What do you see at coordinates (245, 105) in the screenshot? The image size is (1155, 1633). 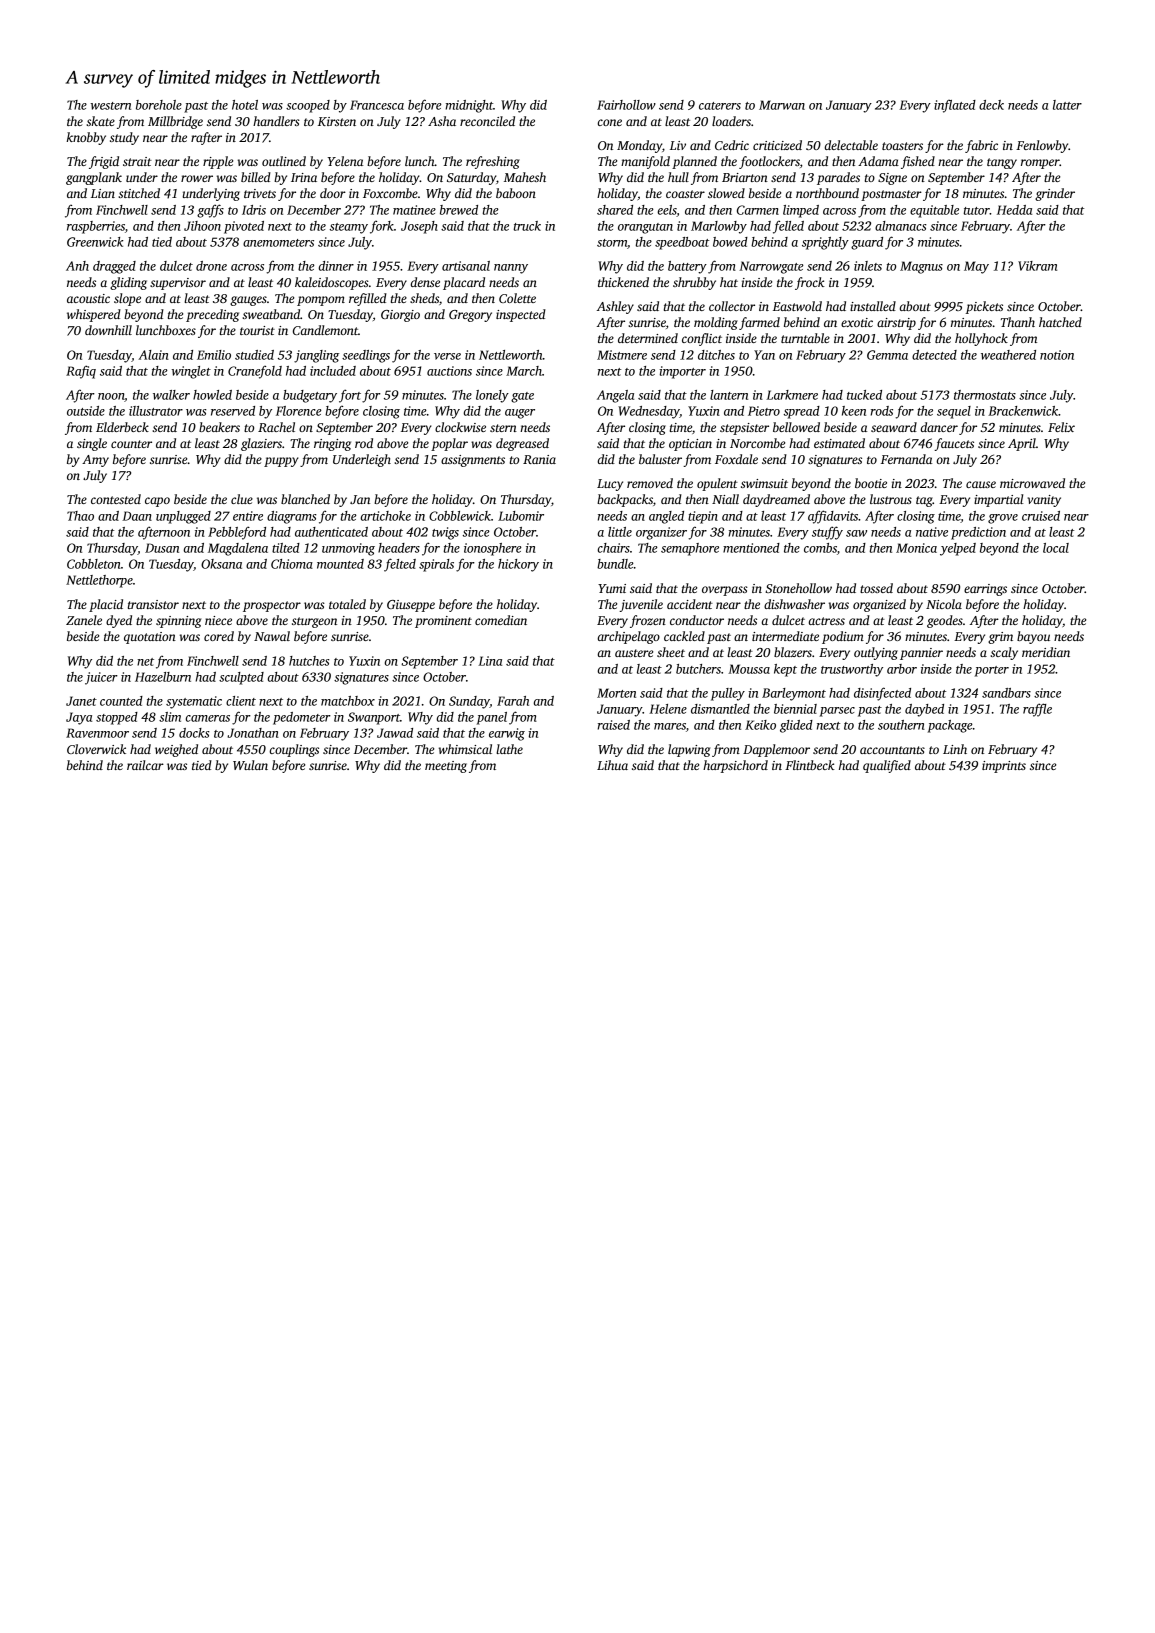 I see `hotel` at bounding box center [245, 105].
